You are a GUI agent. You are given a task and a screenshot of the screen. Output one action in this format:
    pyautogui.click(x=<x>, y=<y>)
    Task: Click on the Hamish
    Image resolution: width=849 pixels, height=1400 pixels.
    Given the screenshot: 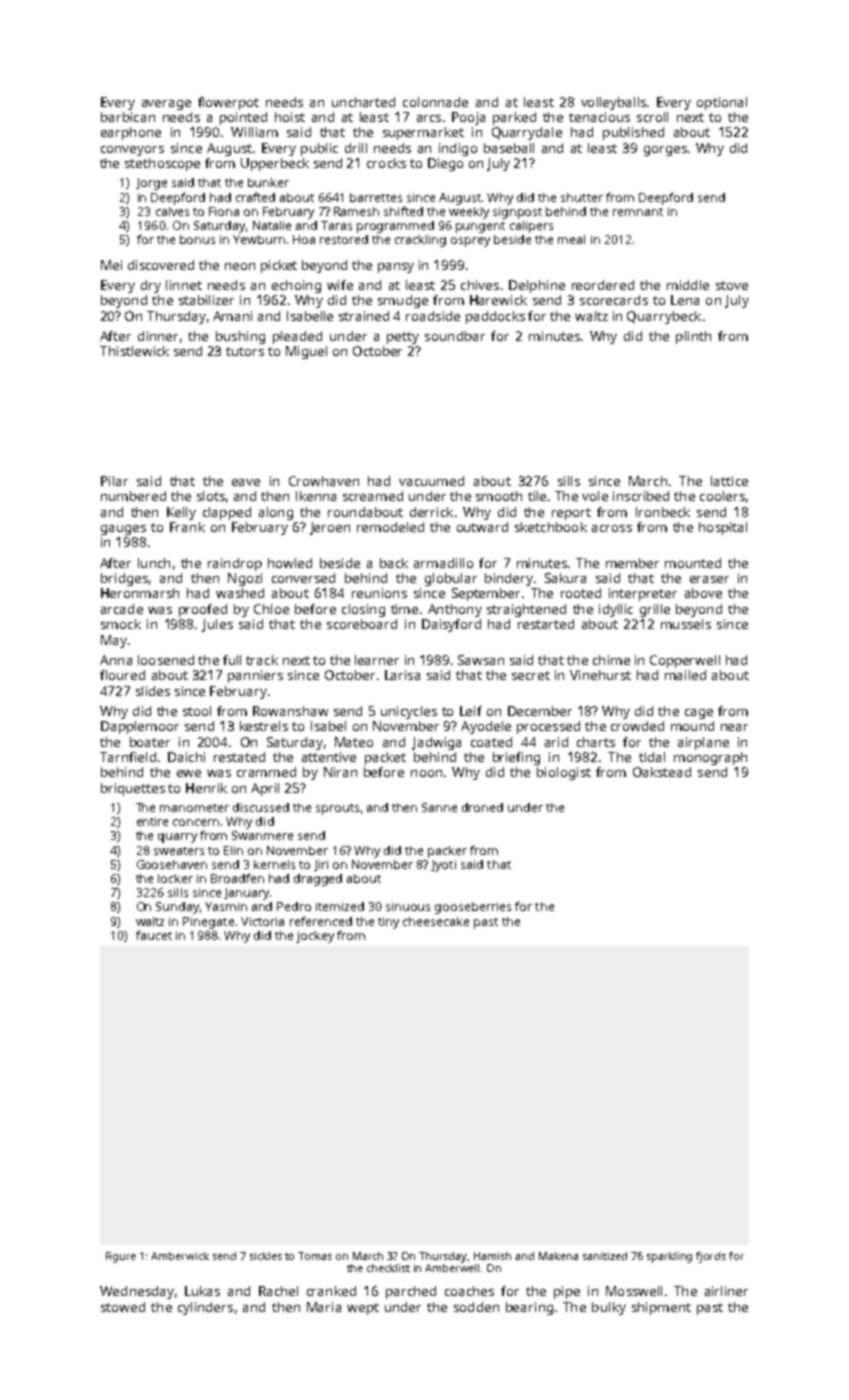 What is the action you would take?
    pyautogui.click(x=492, y=1256)
